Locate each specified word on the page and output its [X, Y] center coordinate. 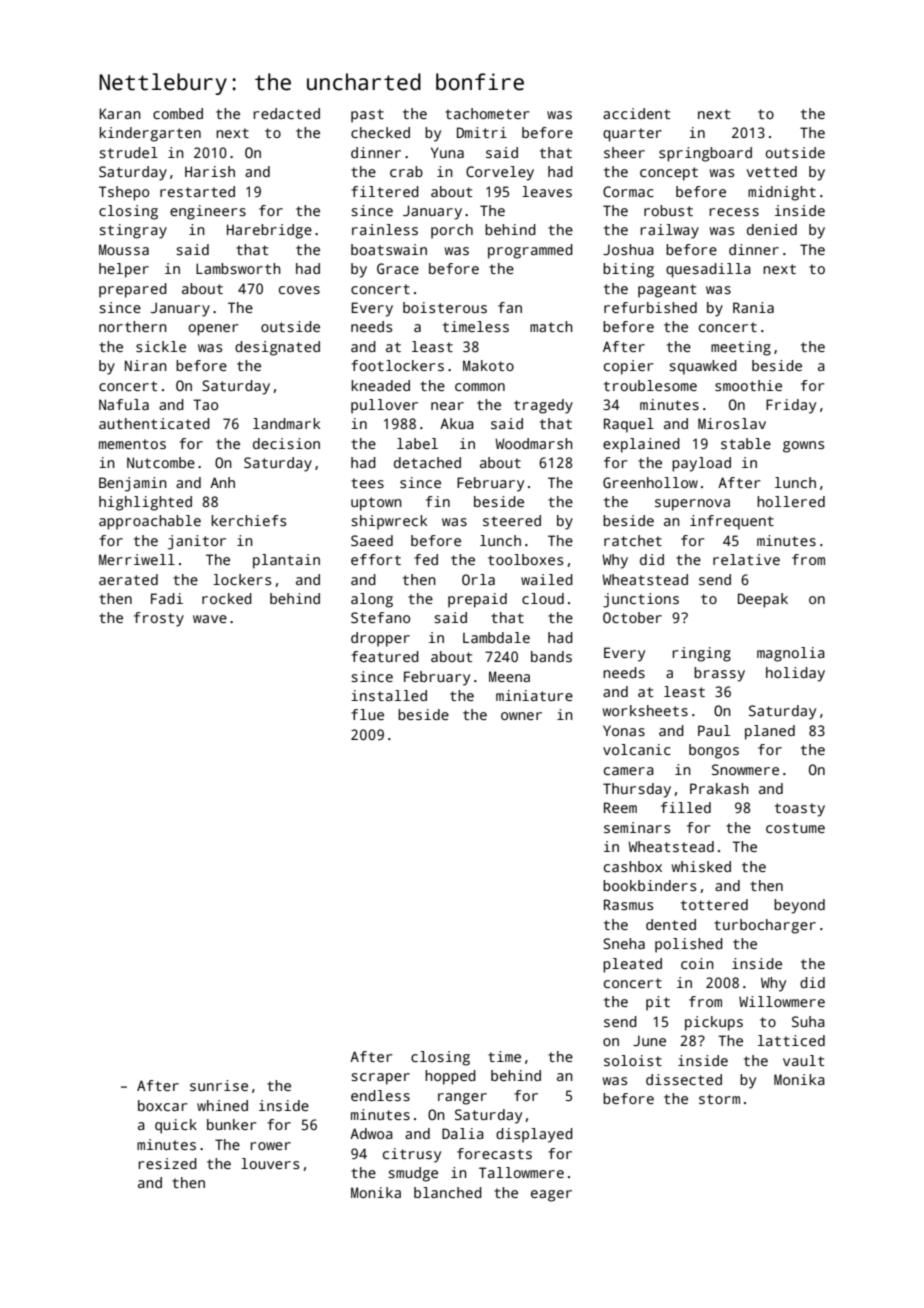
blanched [448, 1192]
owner [521, 716]
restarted [197, 191]
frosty [159, 619]
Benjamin [133, 484]
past [367, 116]
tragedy [543, 406]
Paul [714, 730]
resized [167, 1163]
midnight [782, 193]
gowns [803, 447]
